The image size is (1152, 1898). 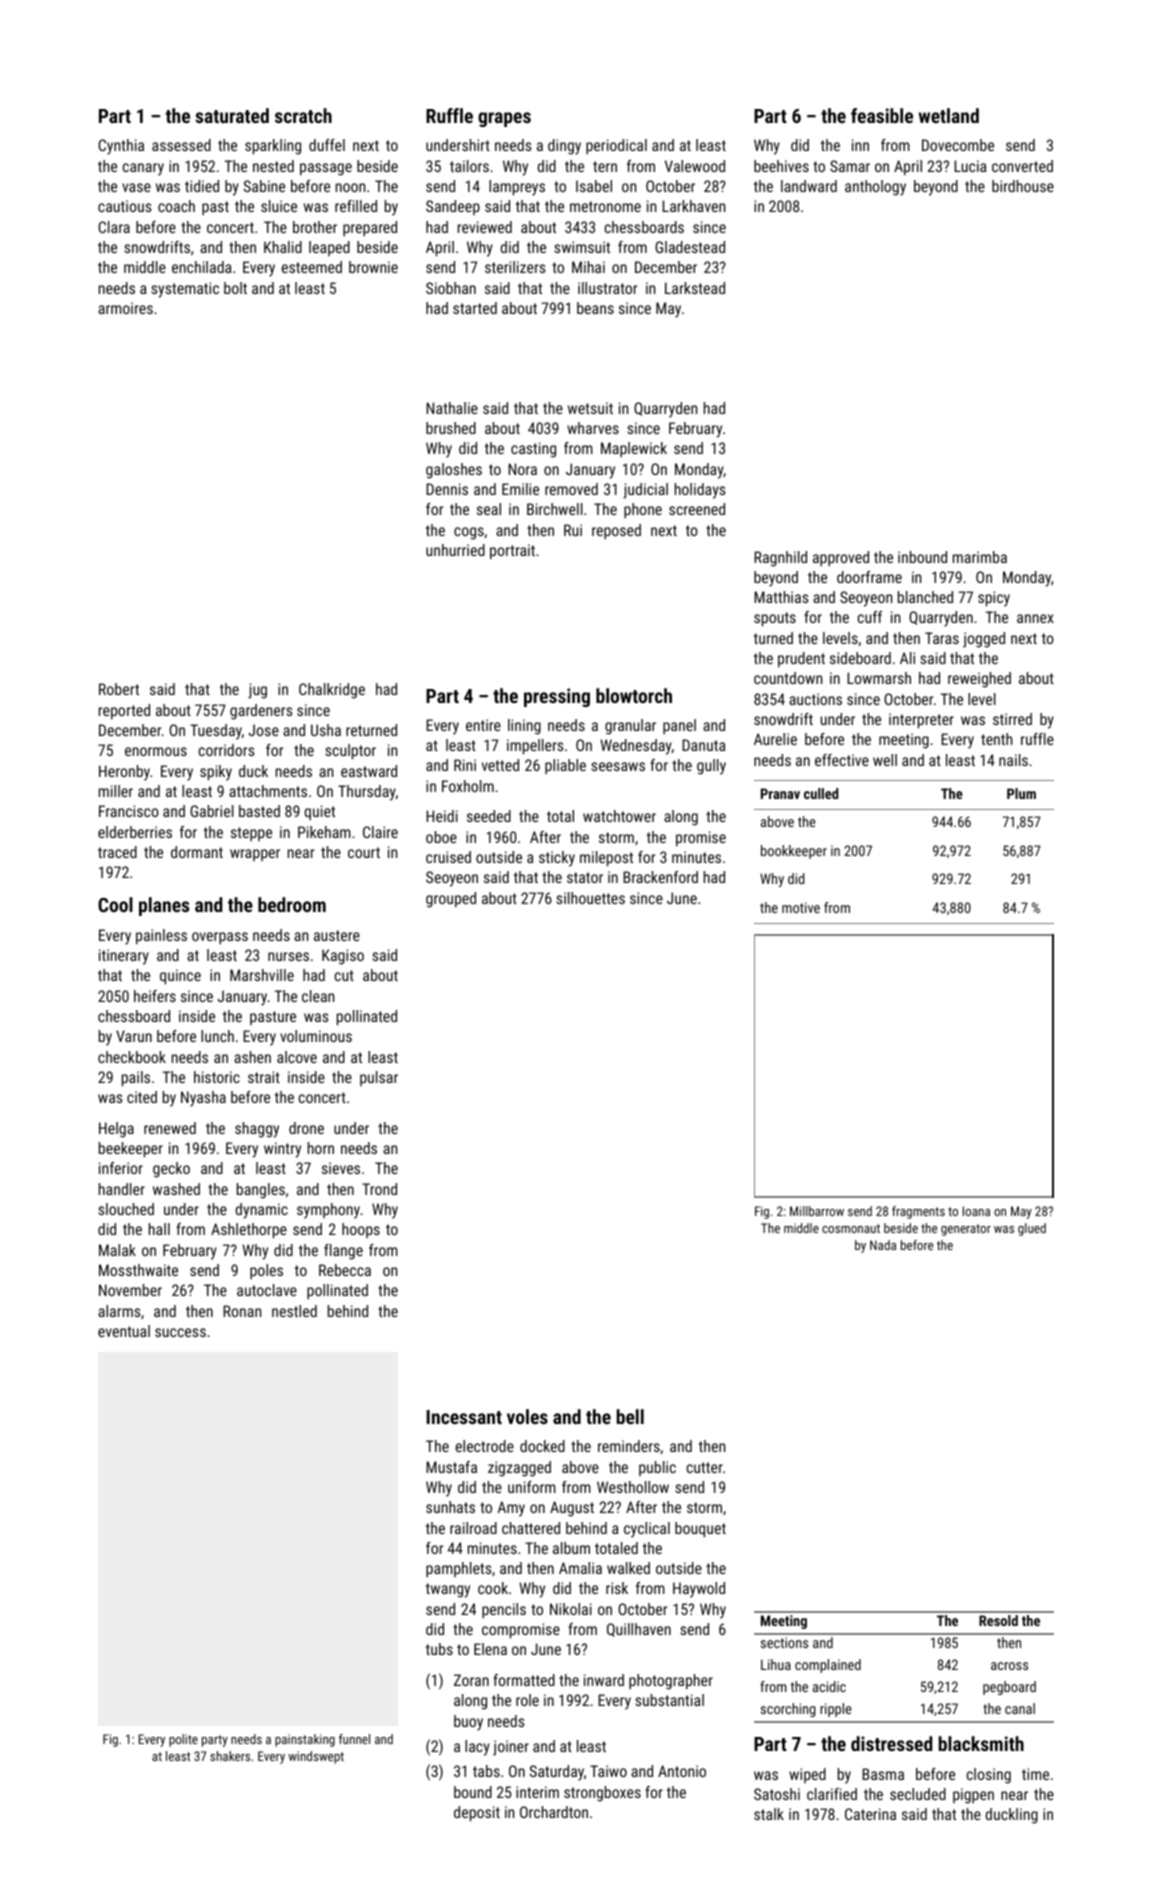 I want to click on pulsar, so click(x=379, y=1078).
